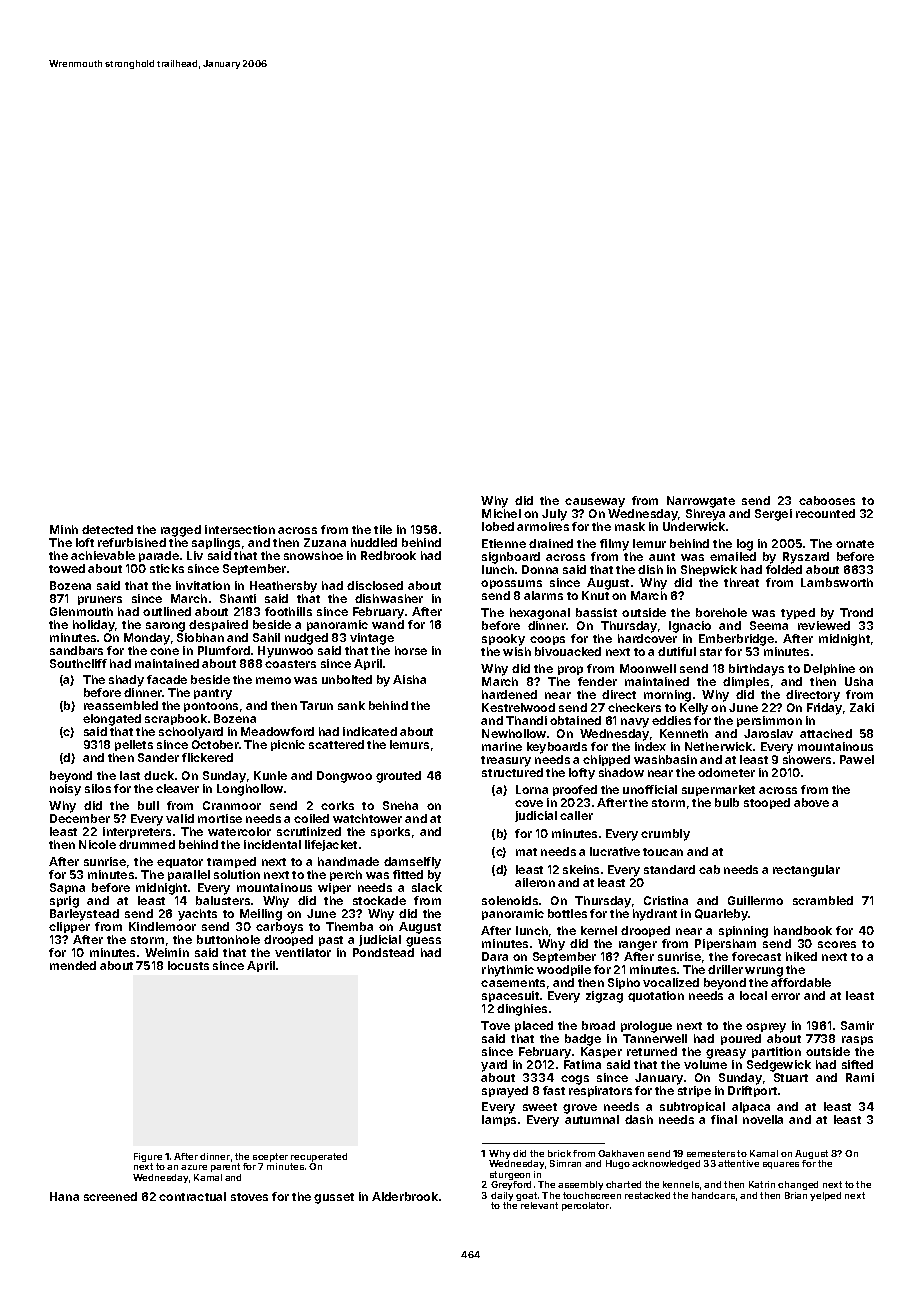 This page has width=924, height=1308. What do you see at coordinates (148, 1157) in the page?
I see `Figure` at bounding box center [148, 1157].
